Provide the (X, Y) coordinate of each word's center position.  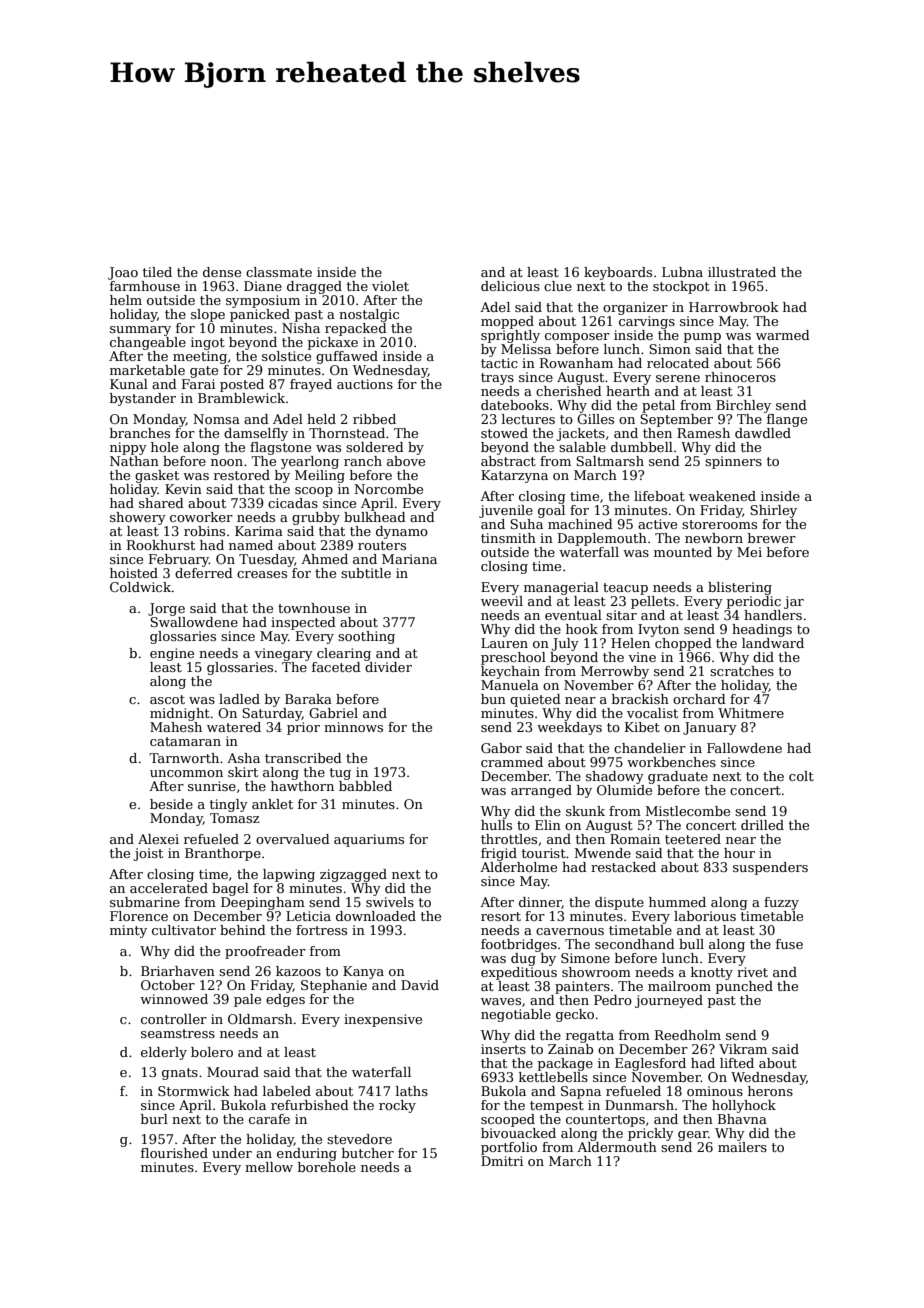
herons (770, 1091)
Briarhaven (178, 971)
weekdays (569, 728)
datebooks (515, 405)
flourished (174, 1153)
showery (138, 518)
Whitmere (751, 713)
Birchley (743, 406)
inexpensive (383, 1020)
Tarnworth (184, 758)
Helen (630, 643)
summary (140, 331)
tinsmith (508, 538)
